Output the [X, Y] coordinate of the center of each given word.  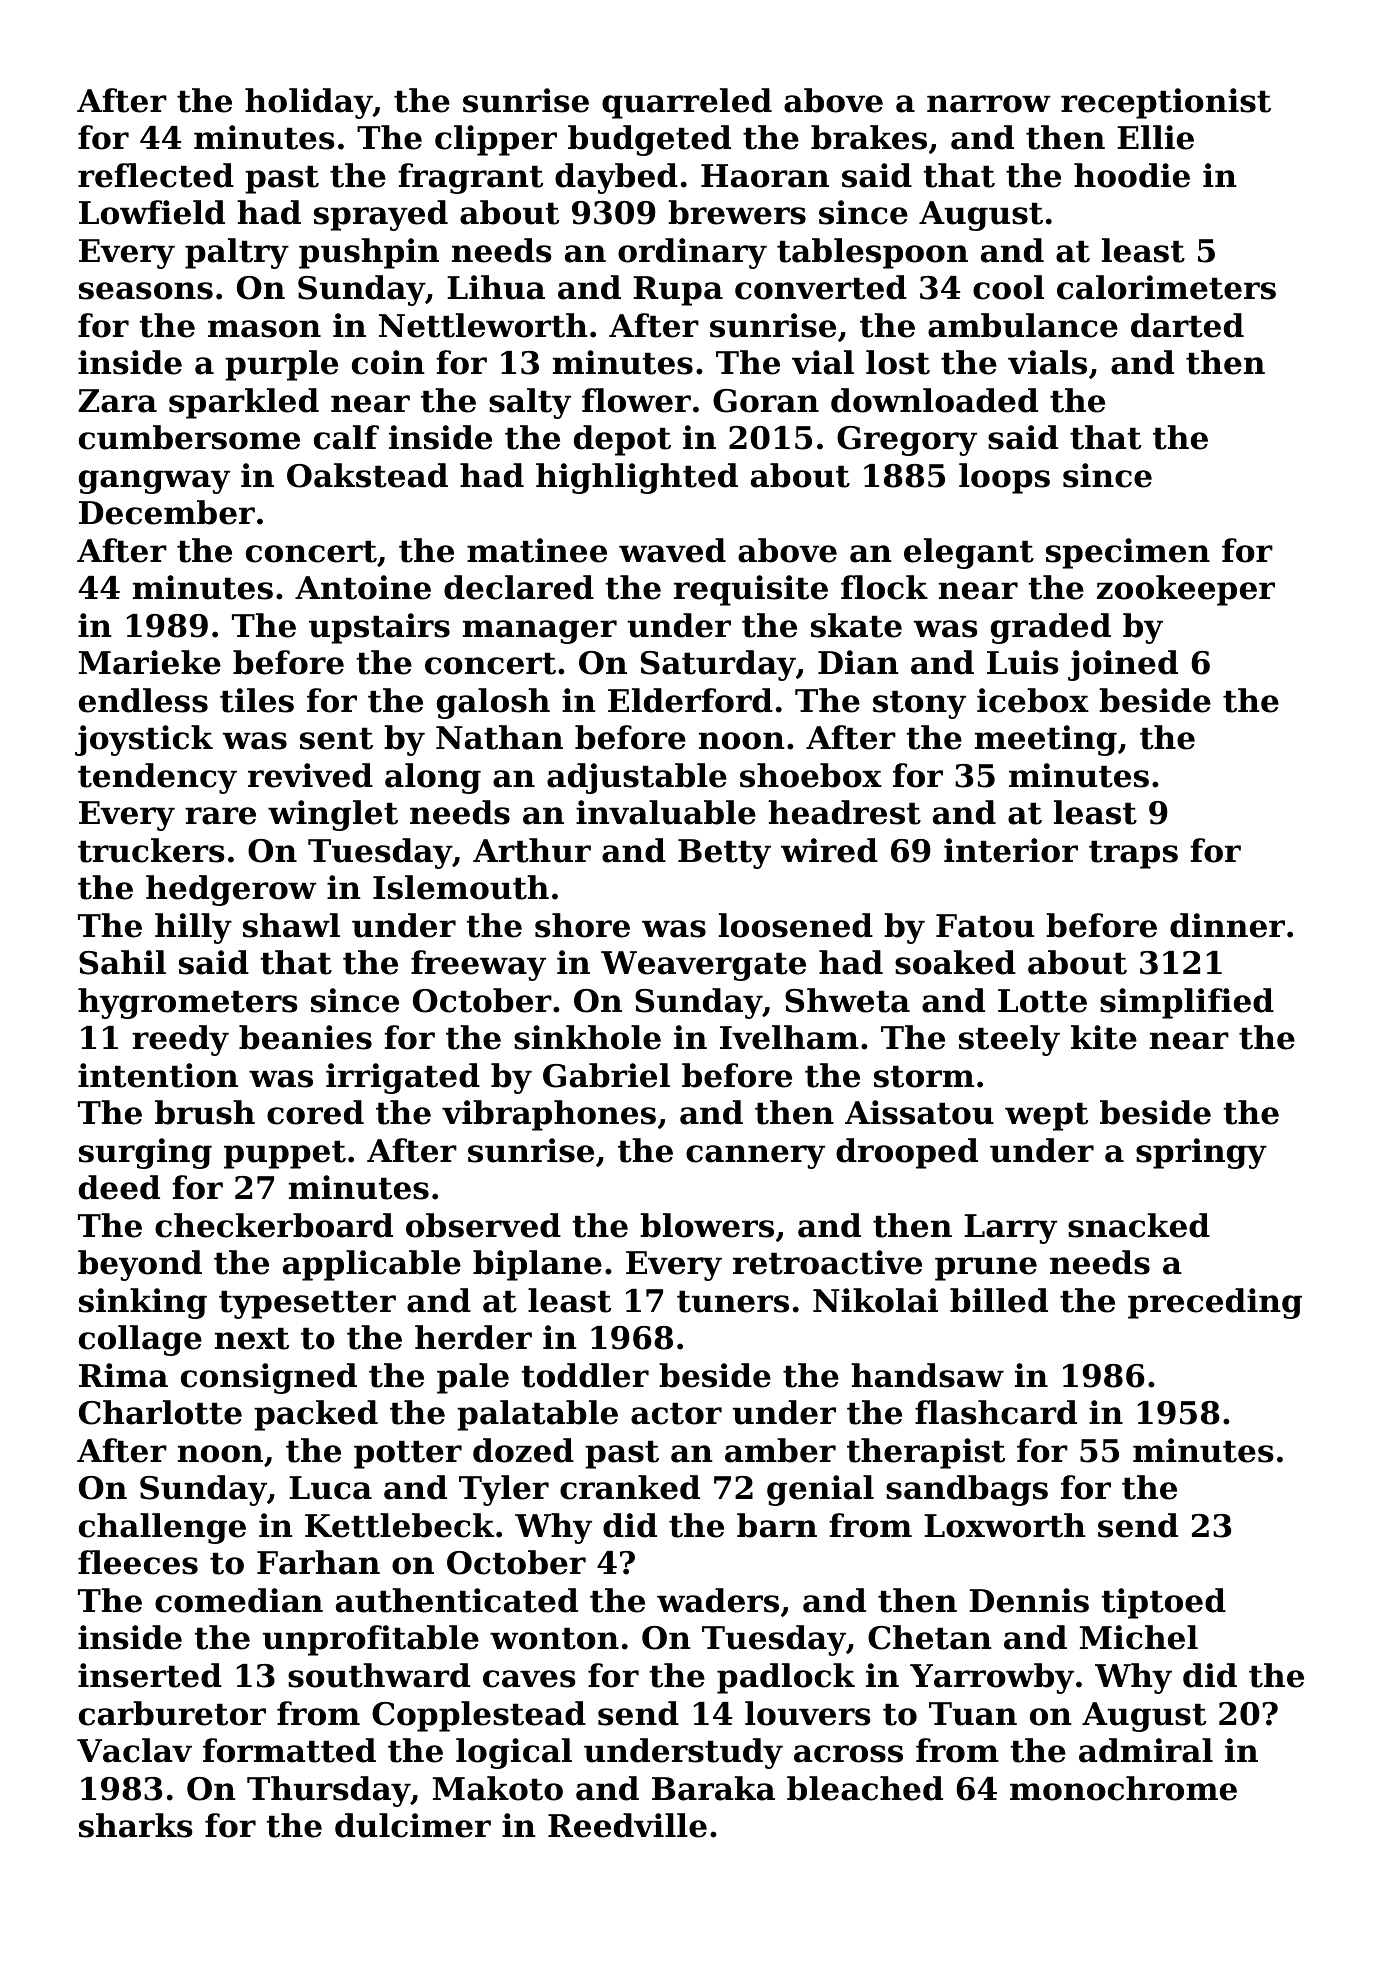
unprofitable [370, 1640]
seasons [146, 291]
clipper [496, 140]
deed [119, 1187]
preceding [1215, 1303]
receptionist [1166, 103]
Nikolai [875, 1300]
